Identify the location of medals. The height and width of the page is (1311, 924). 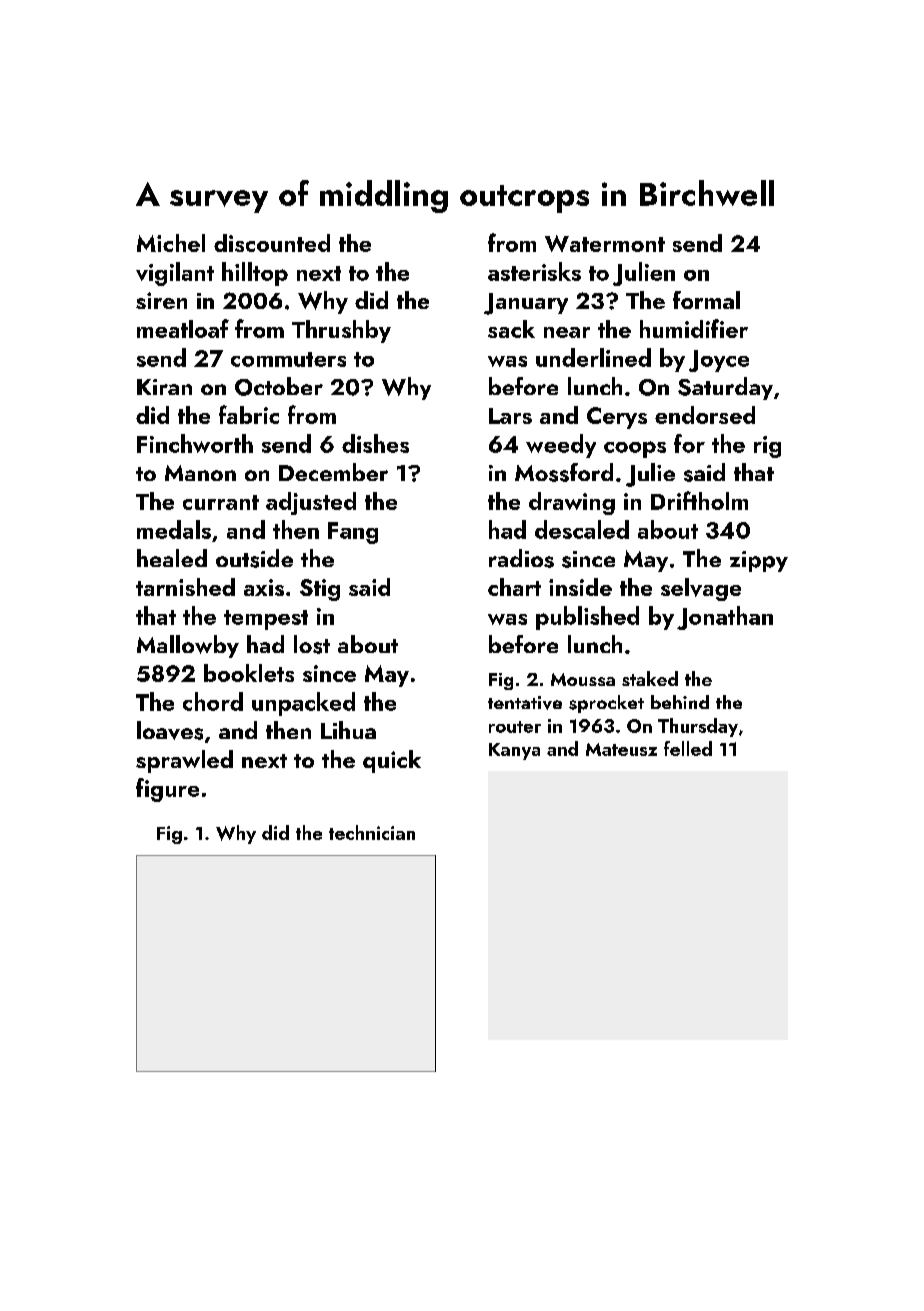
(174, 529).
